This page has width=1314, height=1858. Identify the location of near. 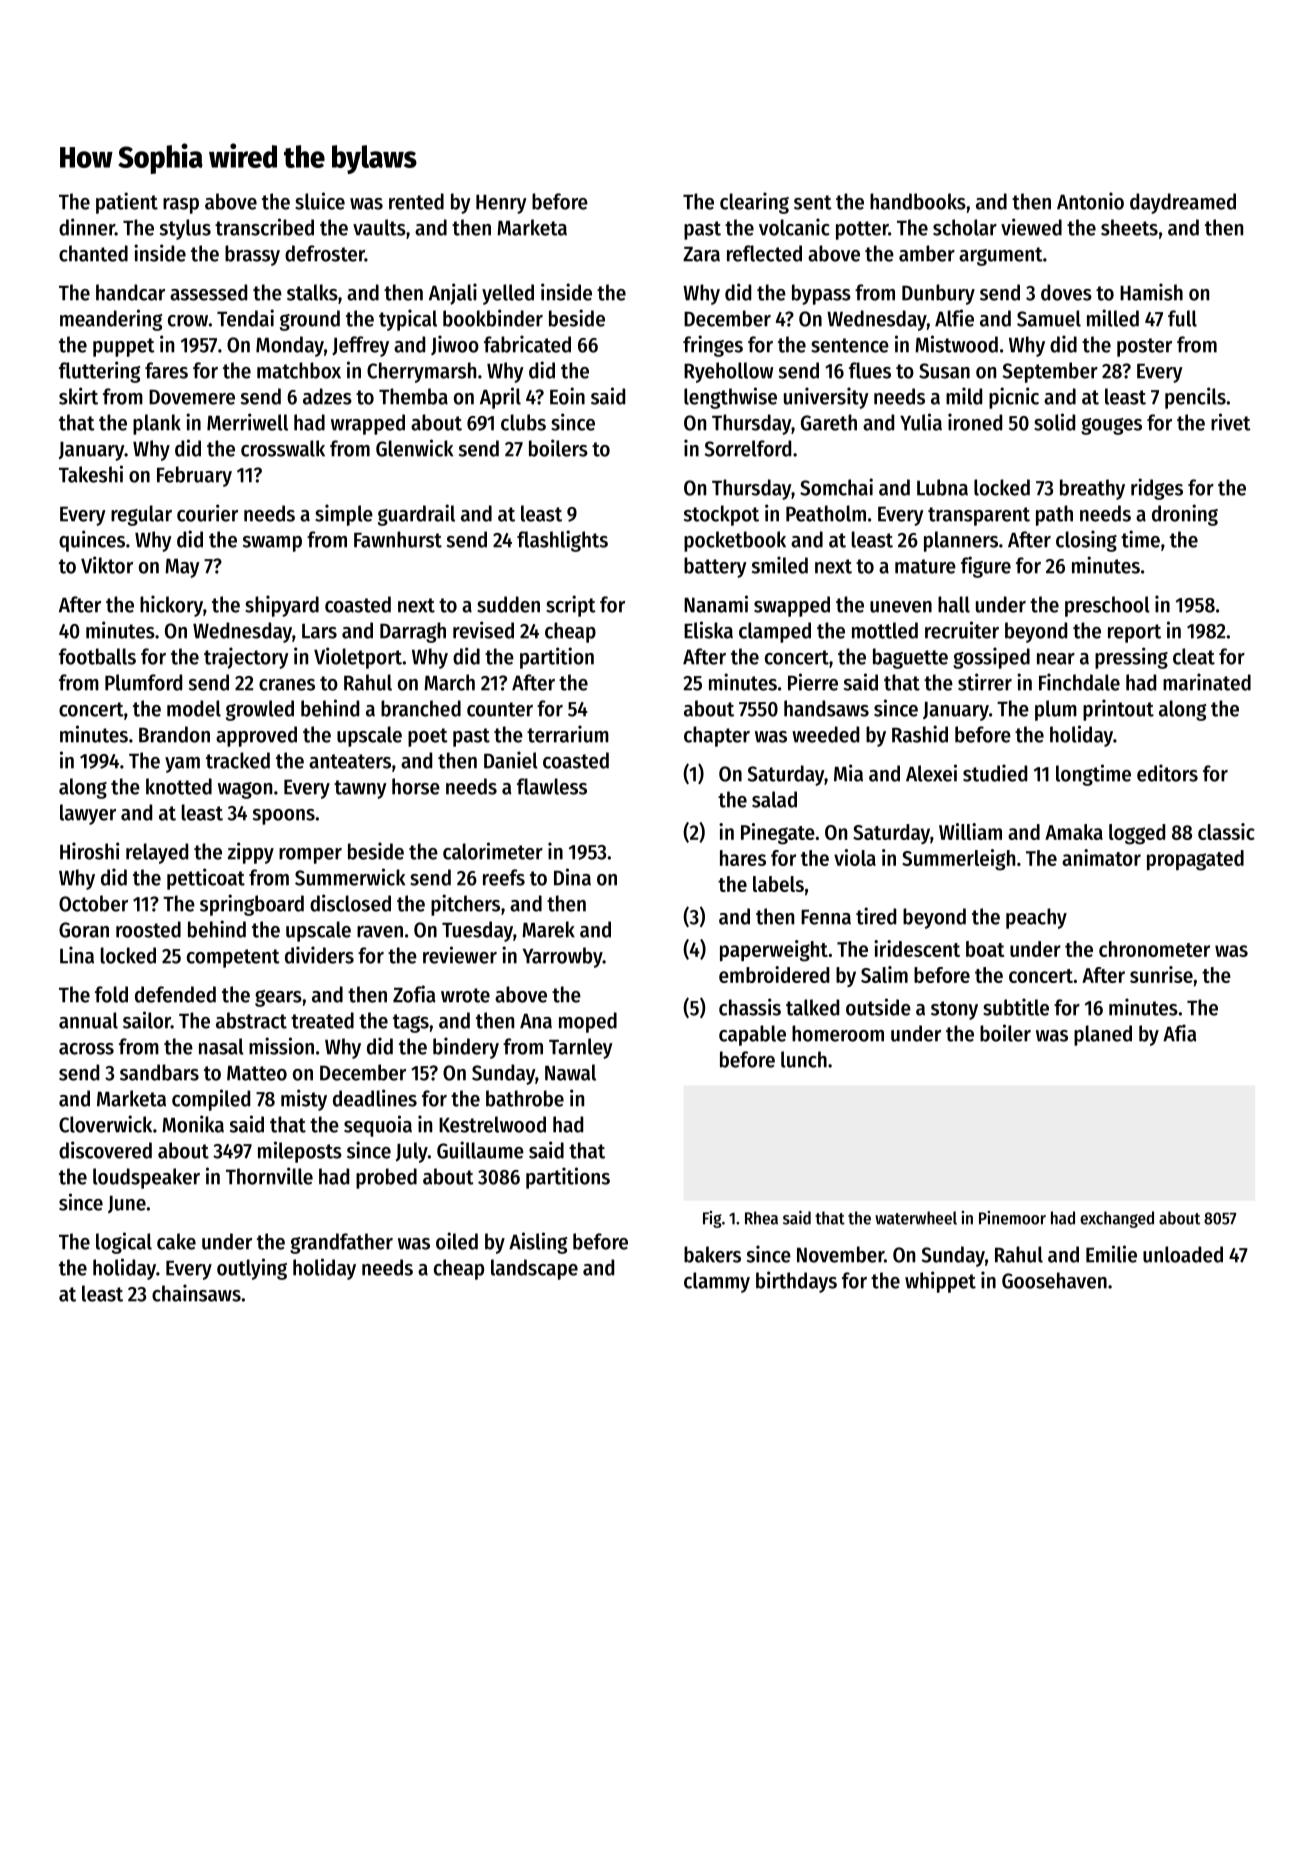
(1056, 659).
